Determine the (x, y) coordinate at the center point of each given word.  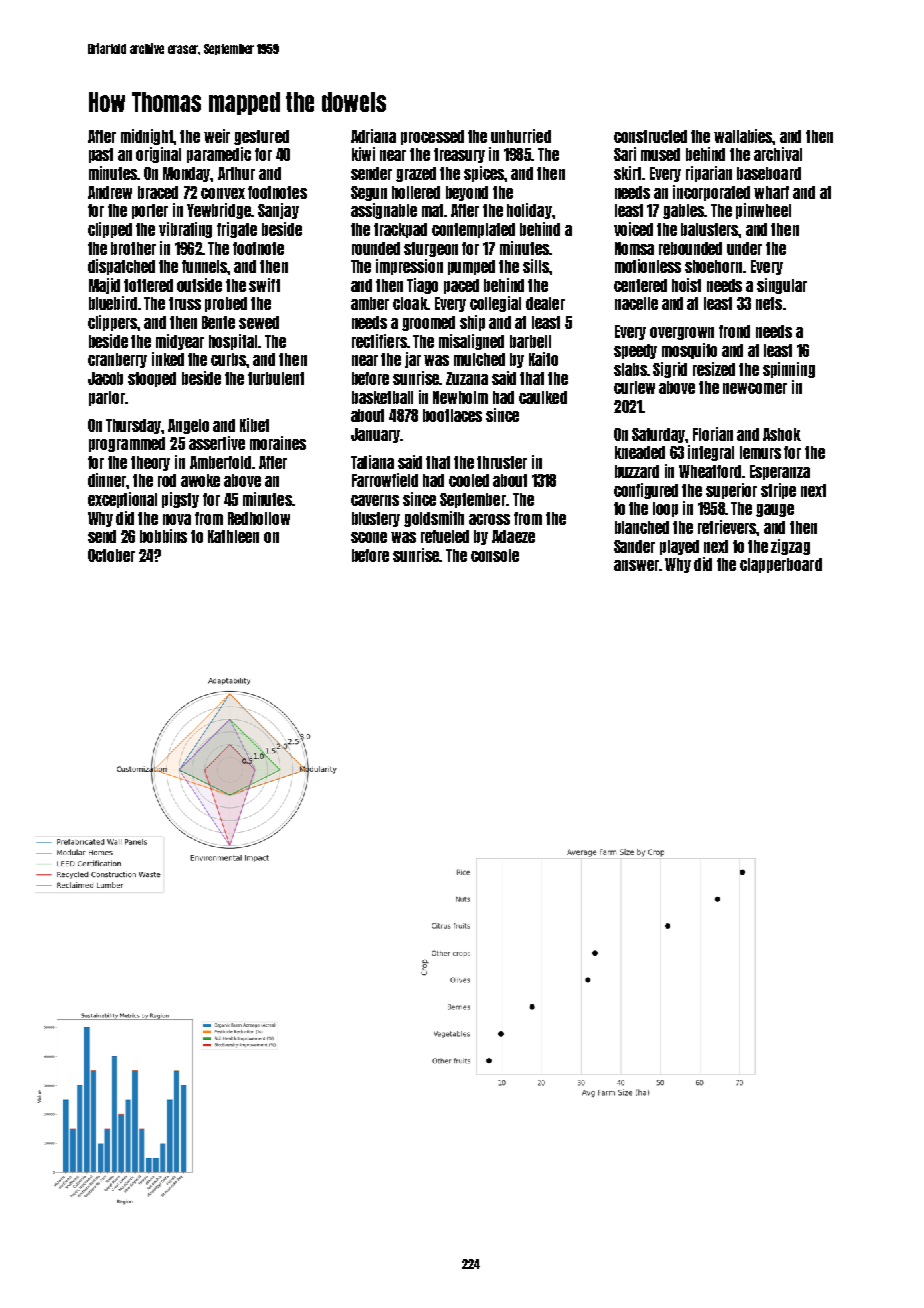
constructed (650, 136)
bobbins (163, 536)
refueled (445, 536)
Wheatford (710, 471)
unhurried (521, 136)
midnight (147, 137)
